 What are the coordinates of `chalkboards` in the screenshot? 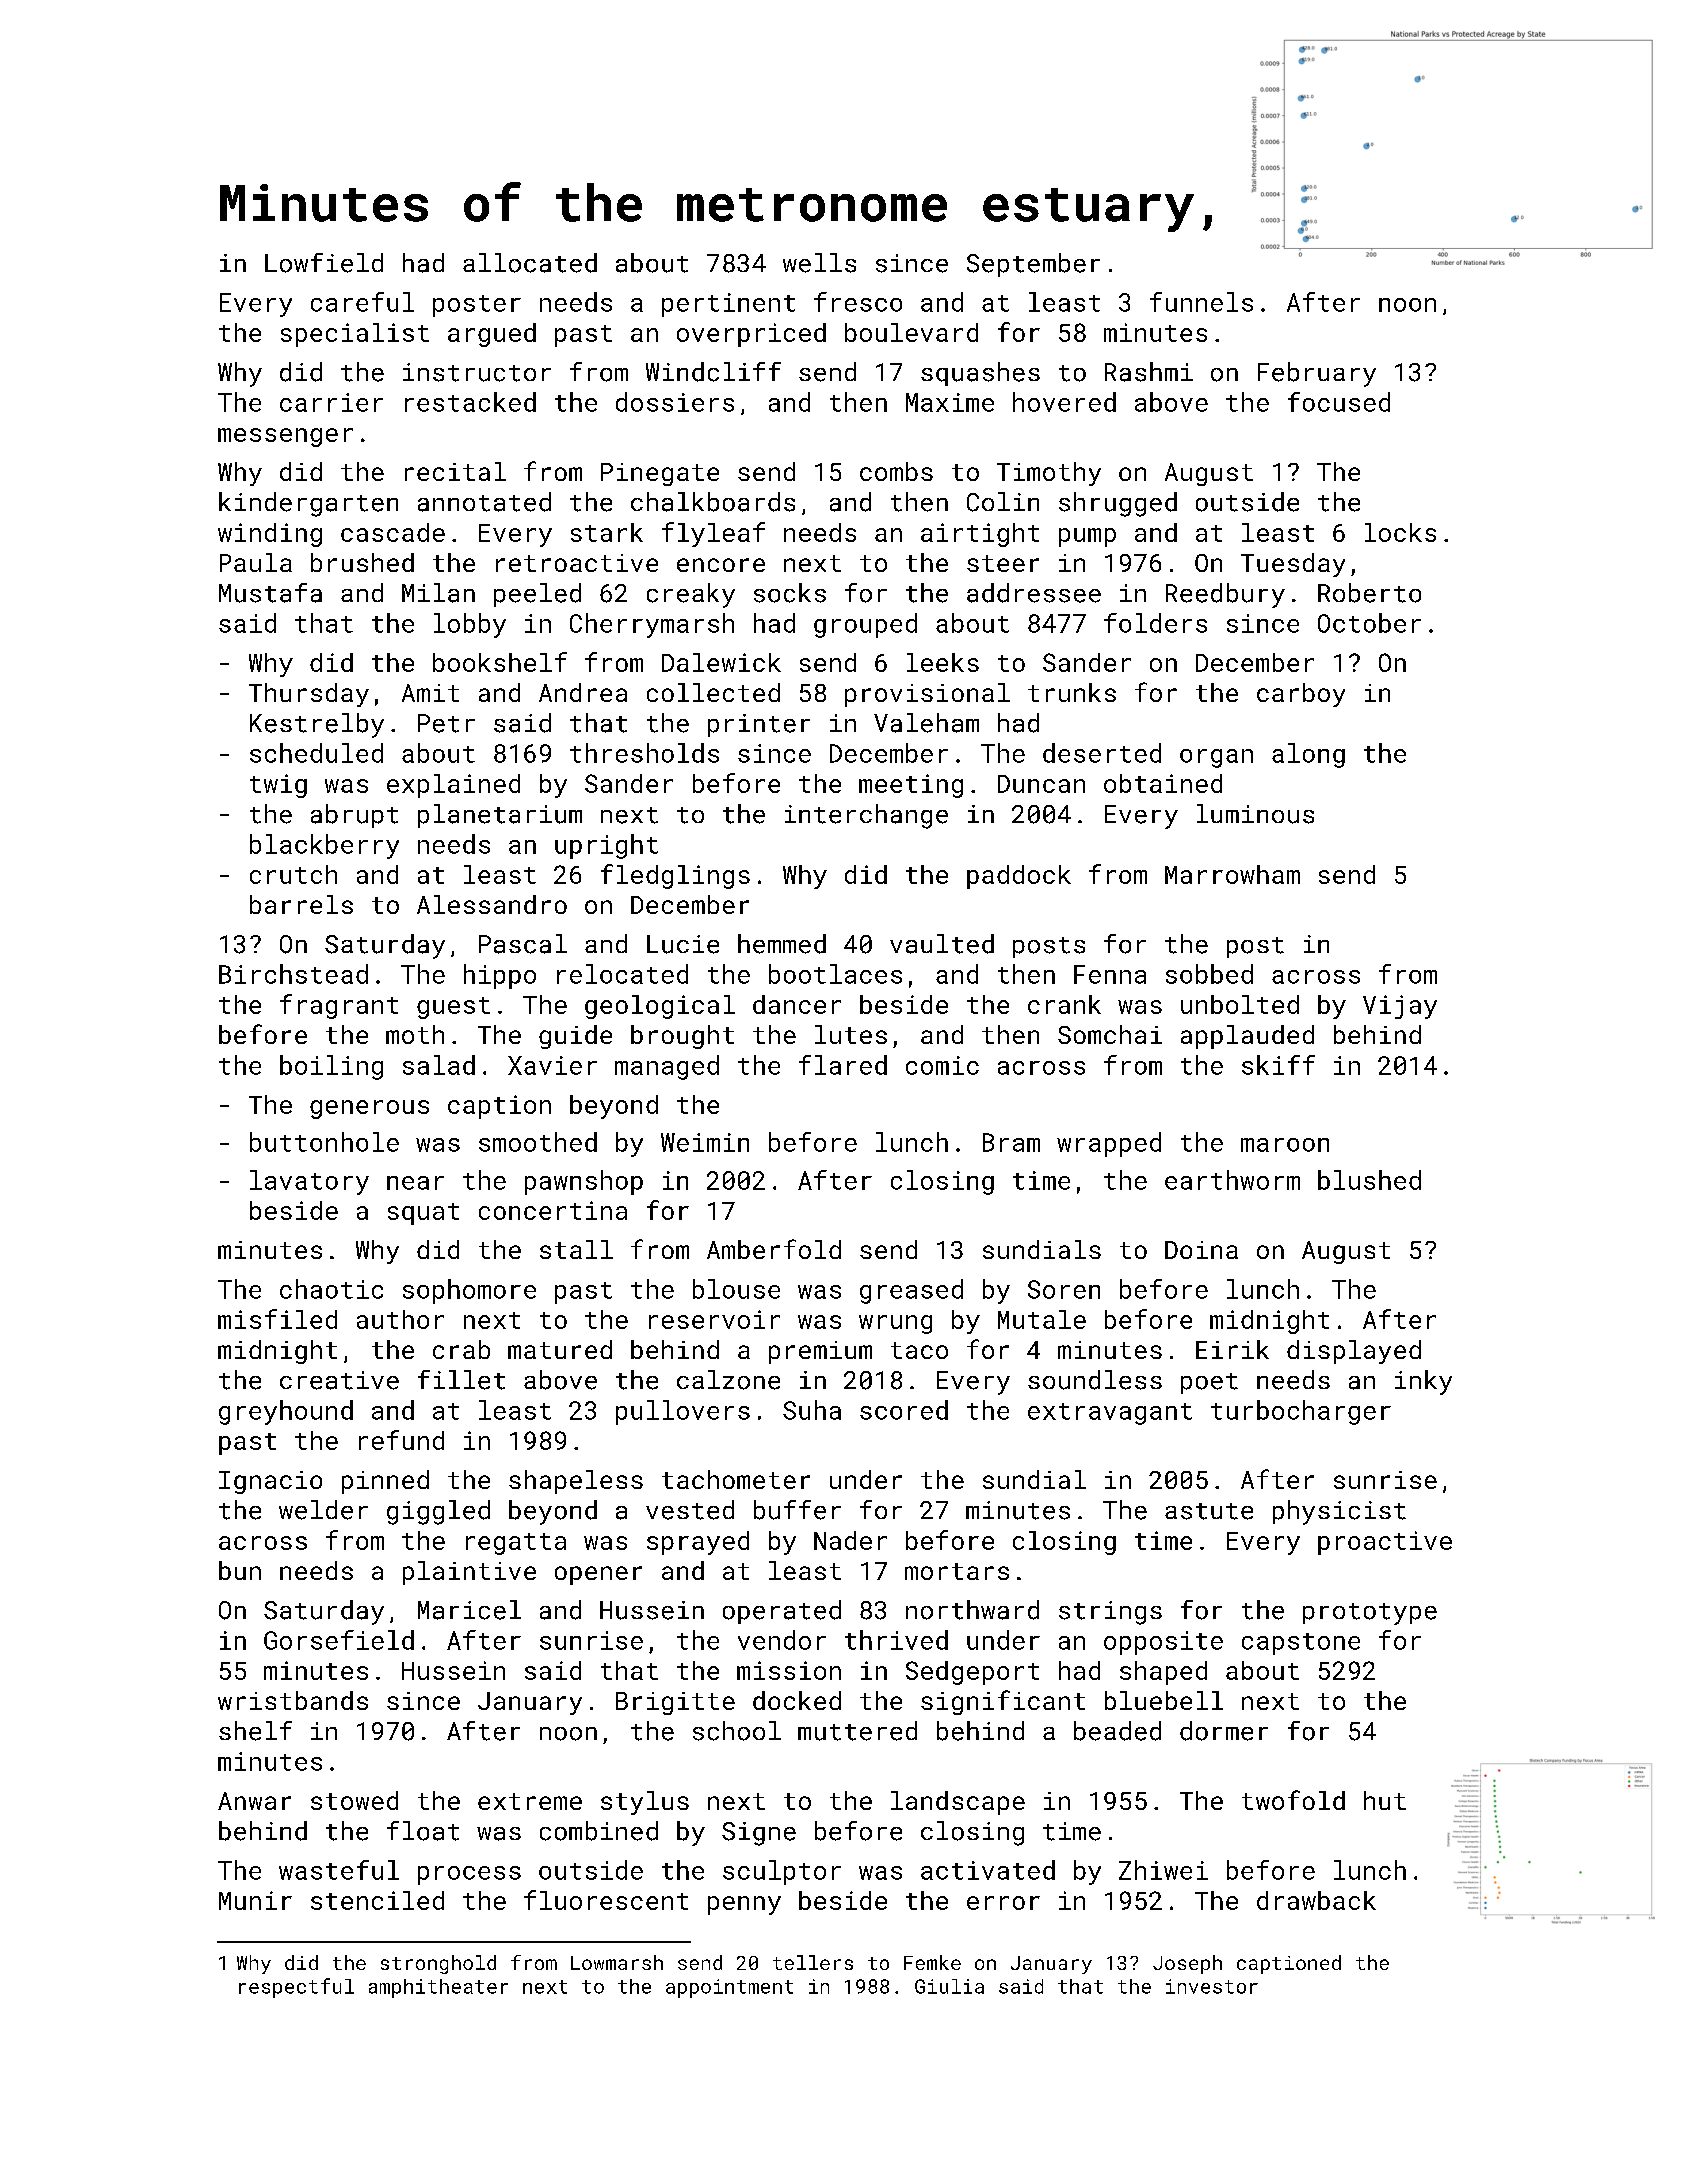 It's located at (713, 502).
